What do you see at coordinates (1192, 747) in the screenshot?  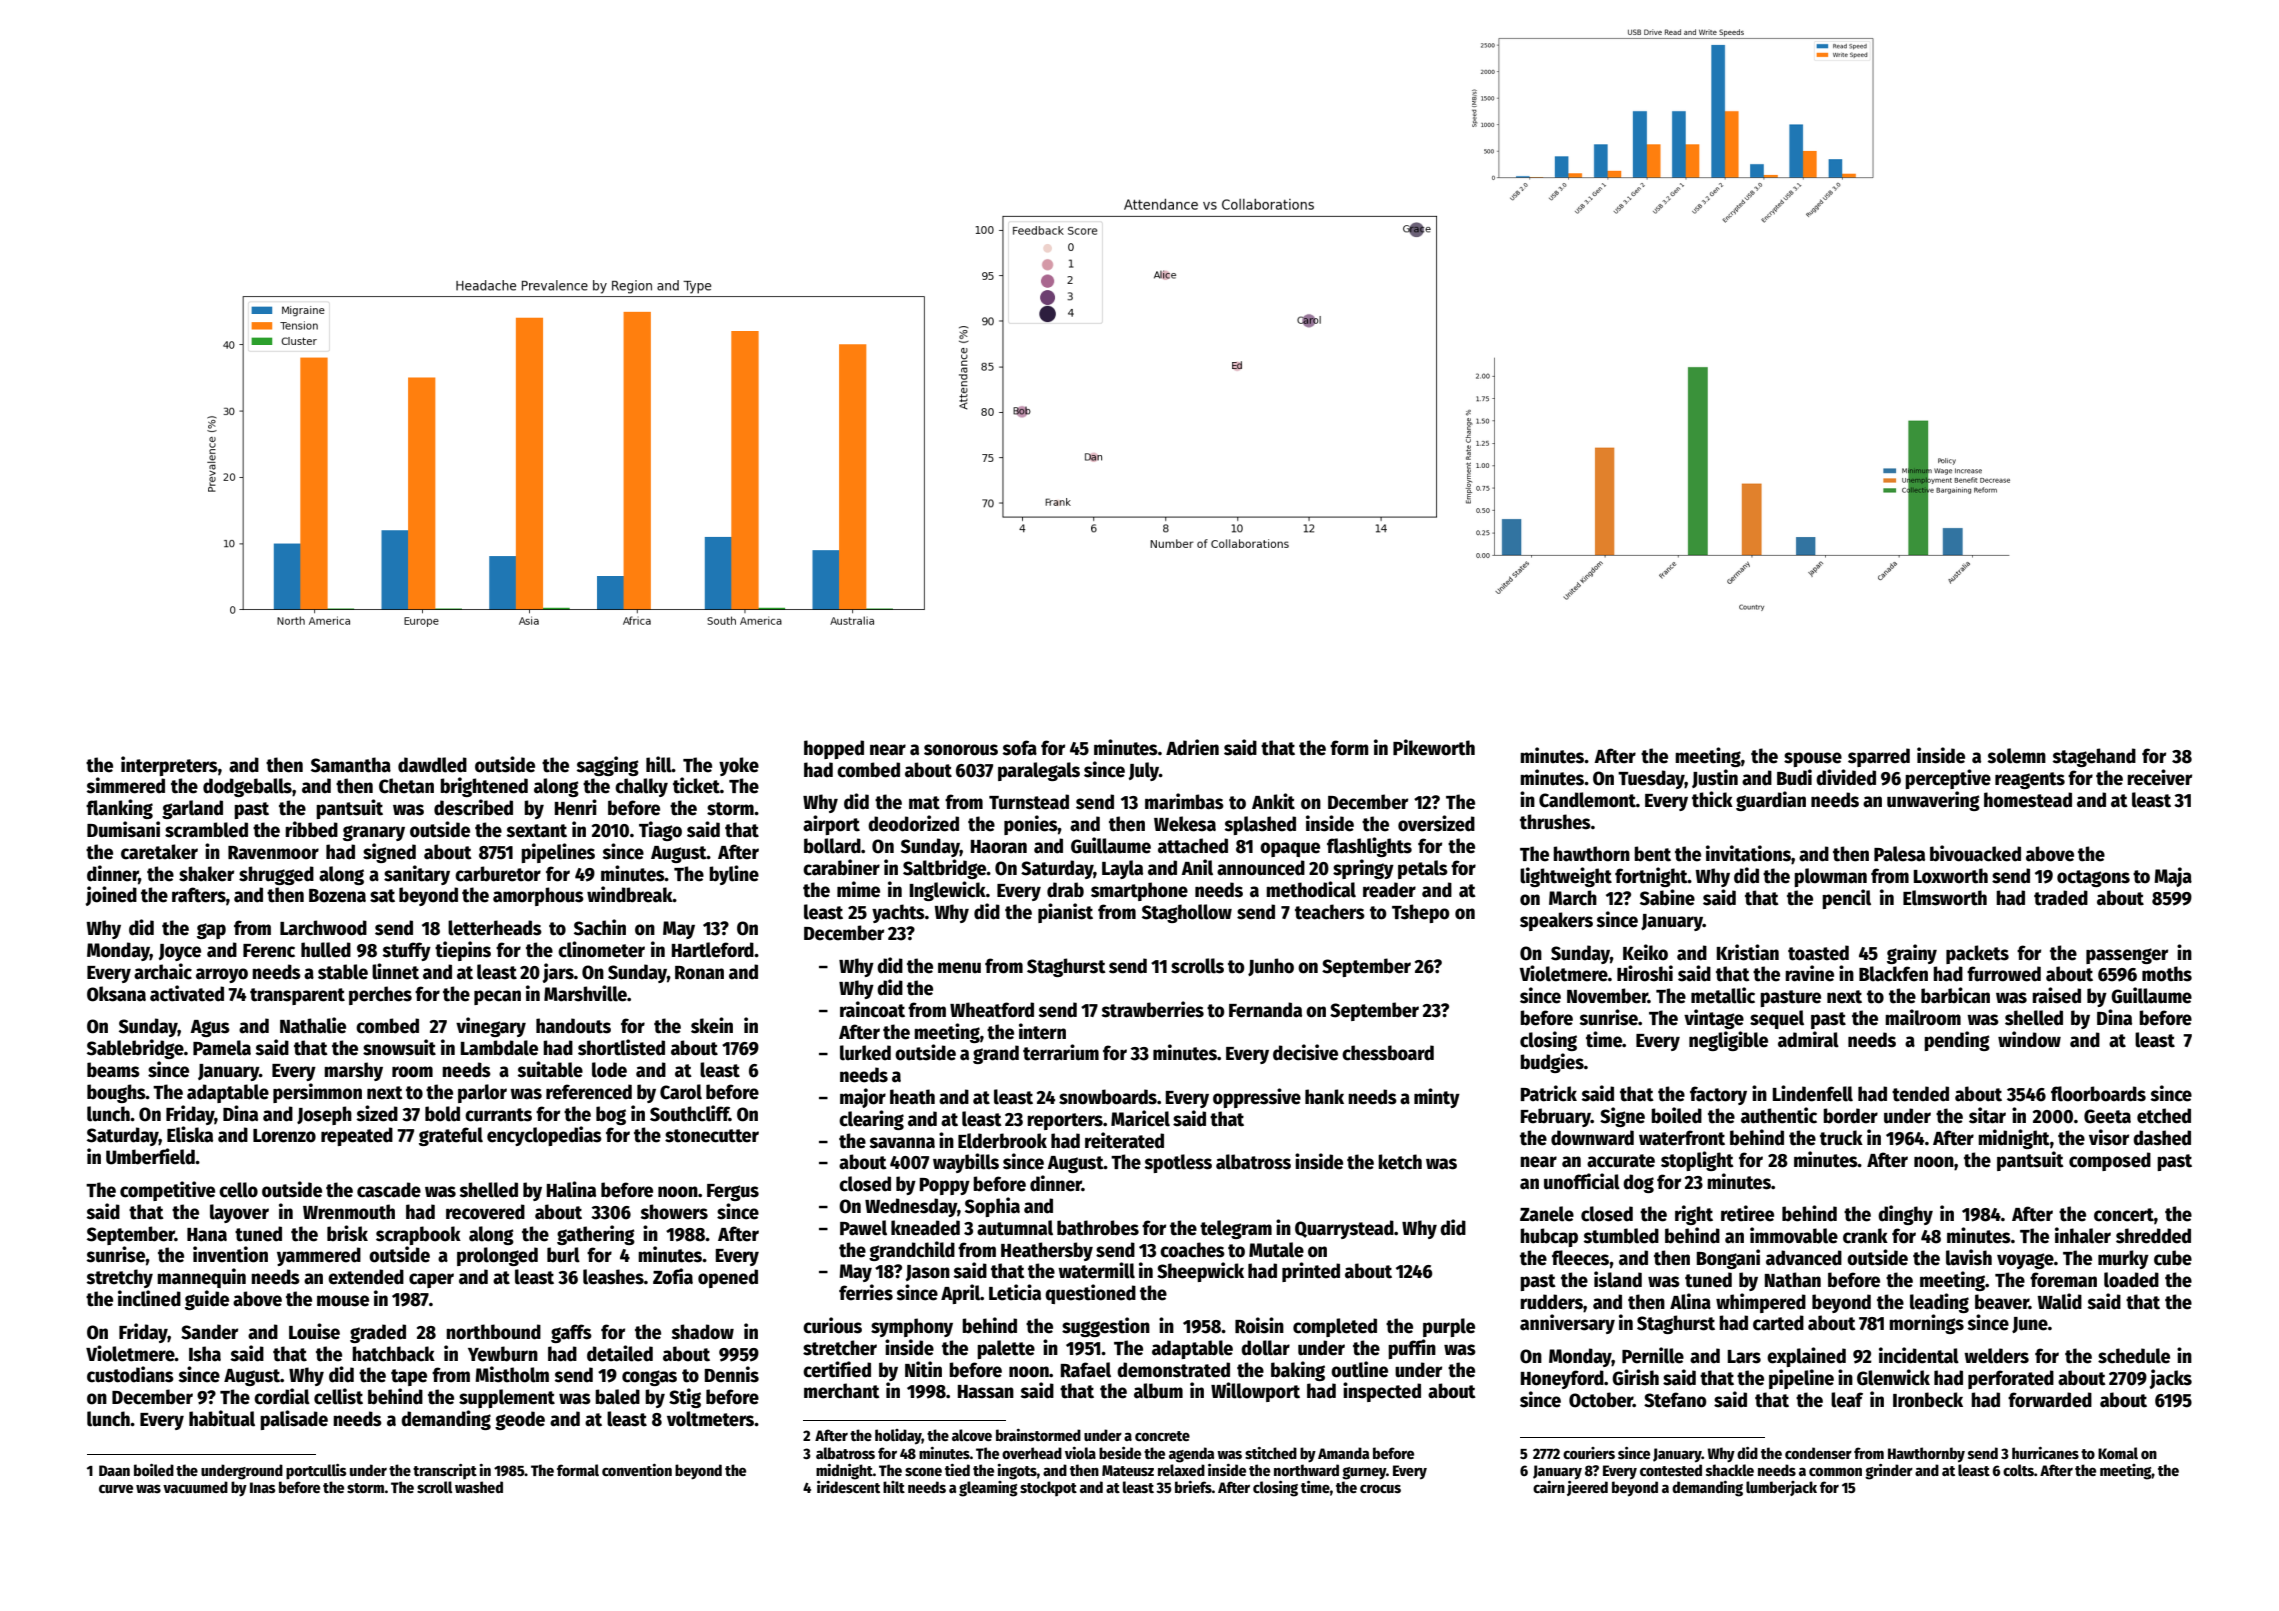 I see `Adrien` at bounding box center [1192, 747].
